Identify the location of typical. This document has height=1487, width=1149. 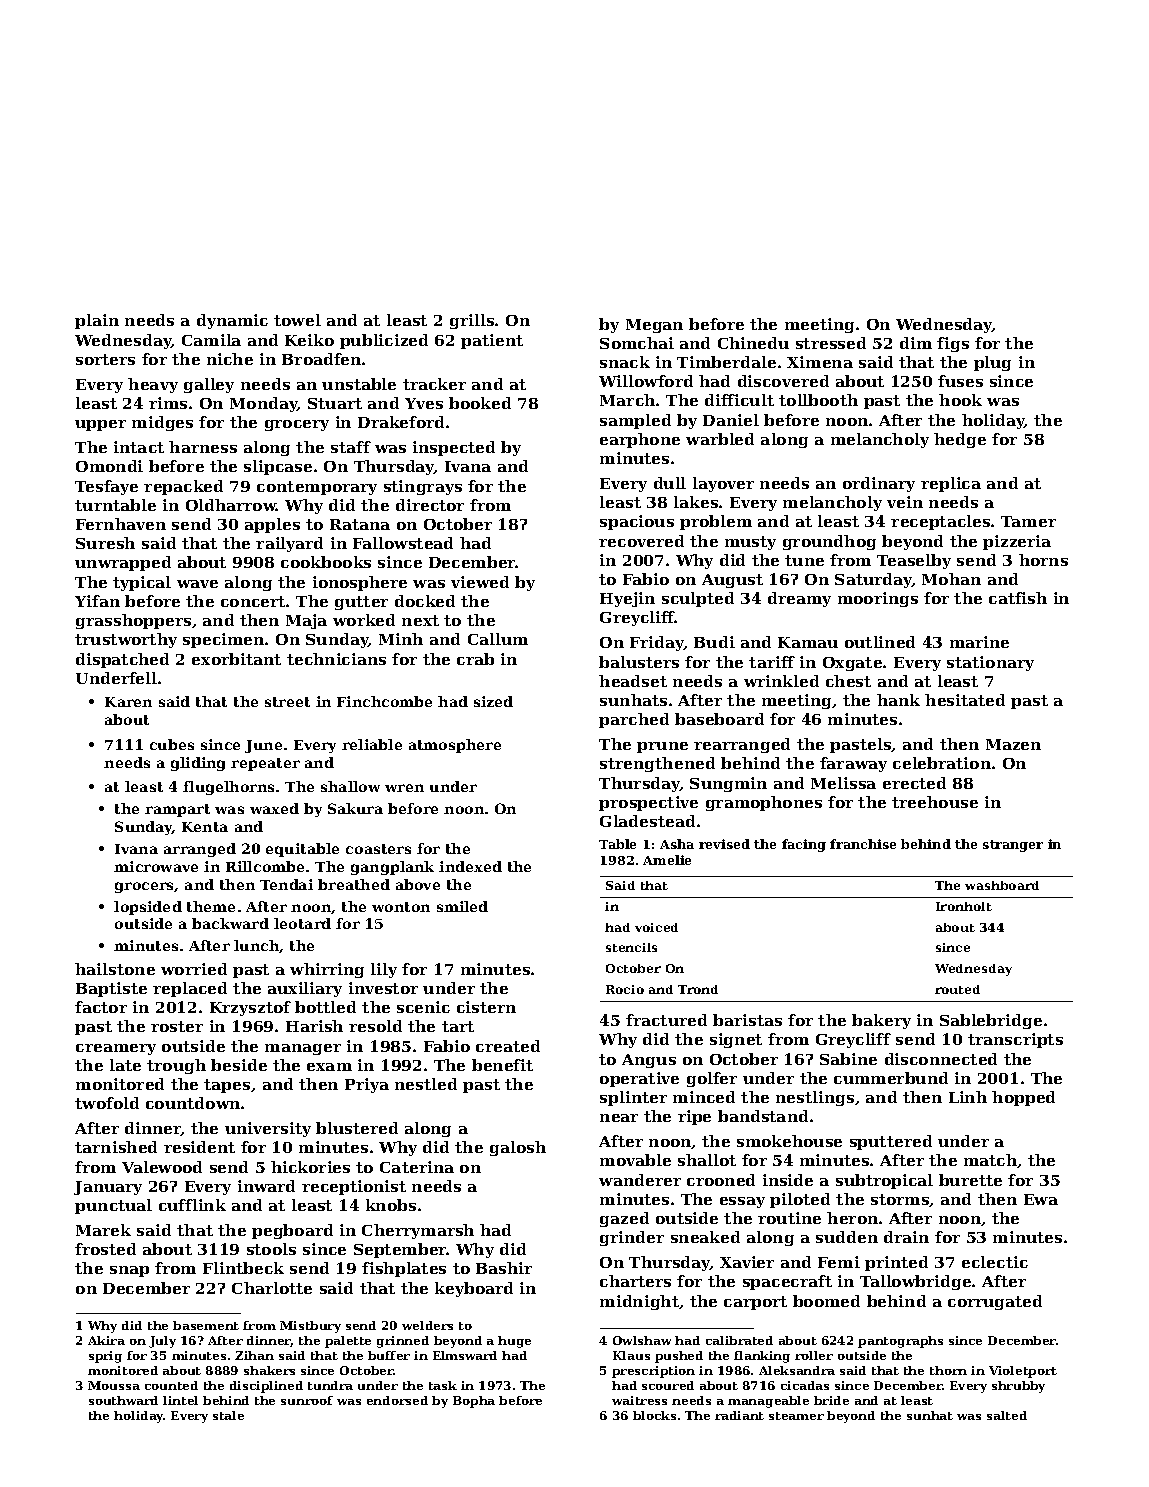
(142, 583).
